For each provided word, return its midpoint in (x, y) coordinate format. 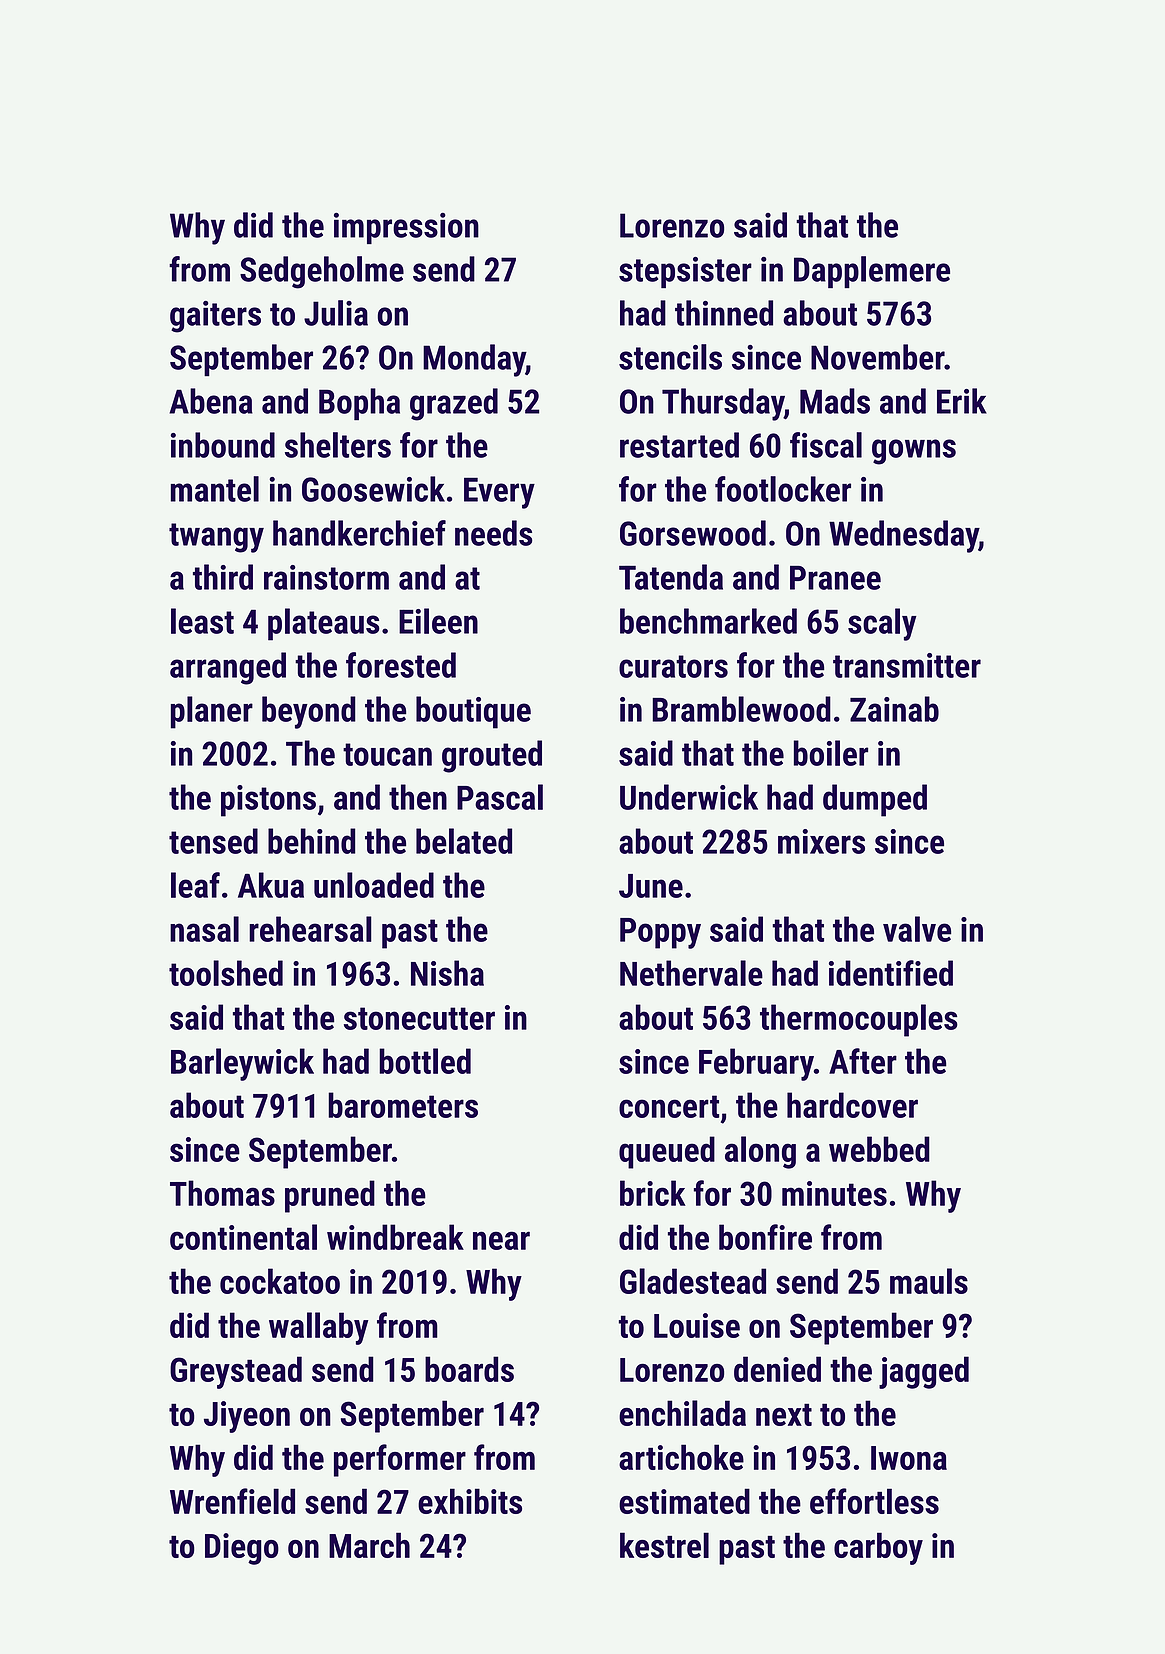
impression (406, 228)
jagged (924, 1372)
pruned (330, 1196)
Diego (242, 1549)
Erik (962, 401)
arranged (228, 668)
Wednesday (904, 536)
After (863, 1061)
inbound (223, 445)
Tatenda (671, 577)
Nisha (447, 973)
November (878, 357)
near (501, 1240)
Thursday (723, 404)
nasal (204, 929)
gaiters (215, 317)
